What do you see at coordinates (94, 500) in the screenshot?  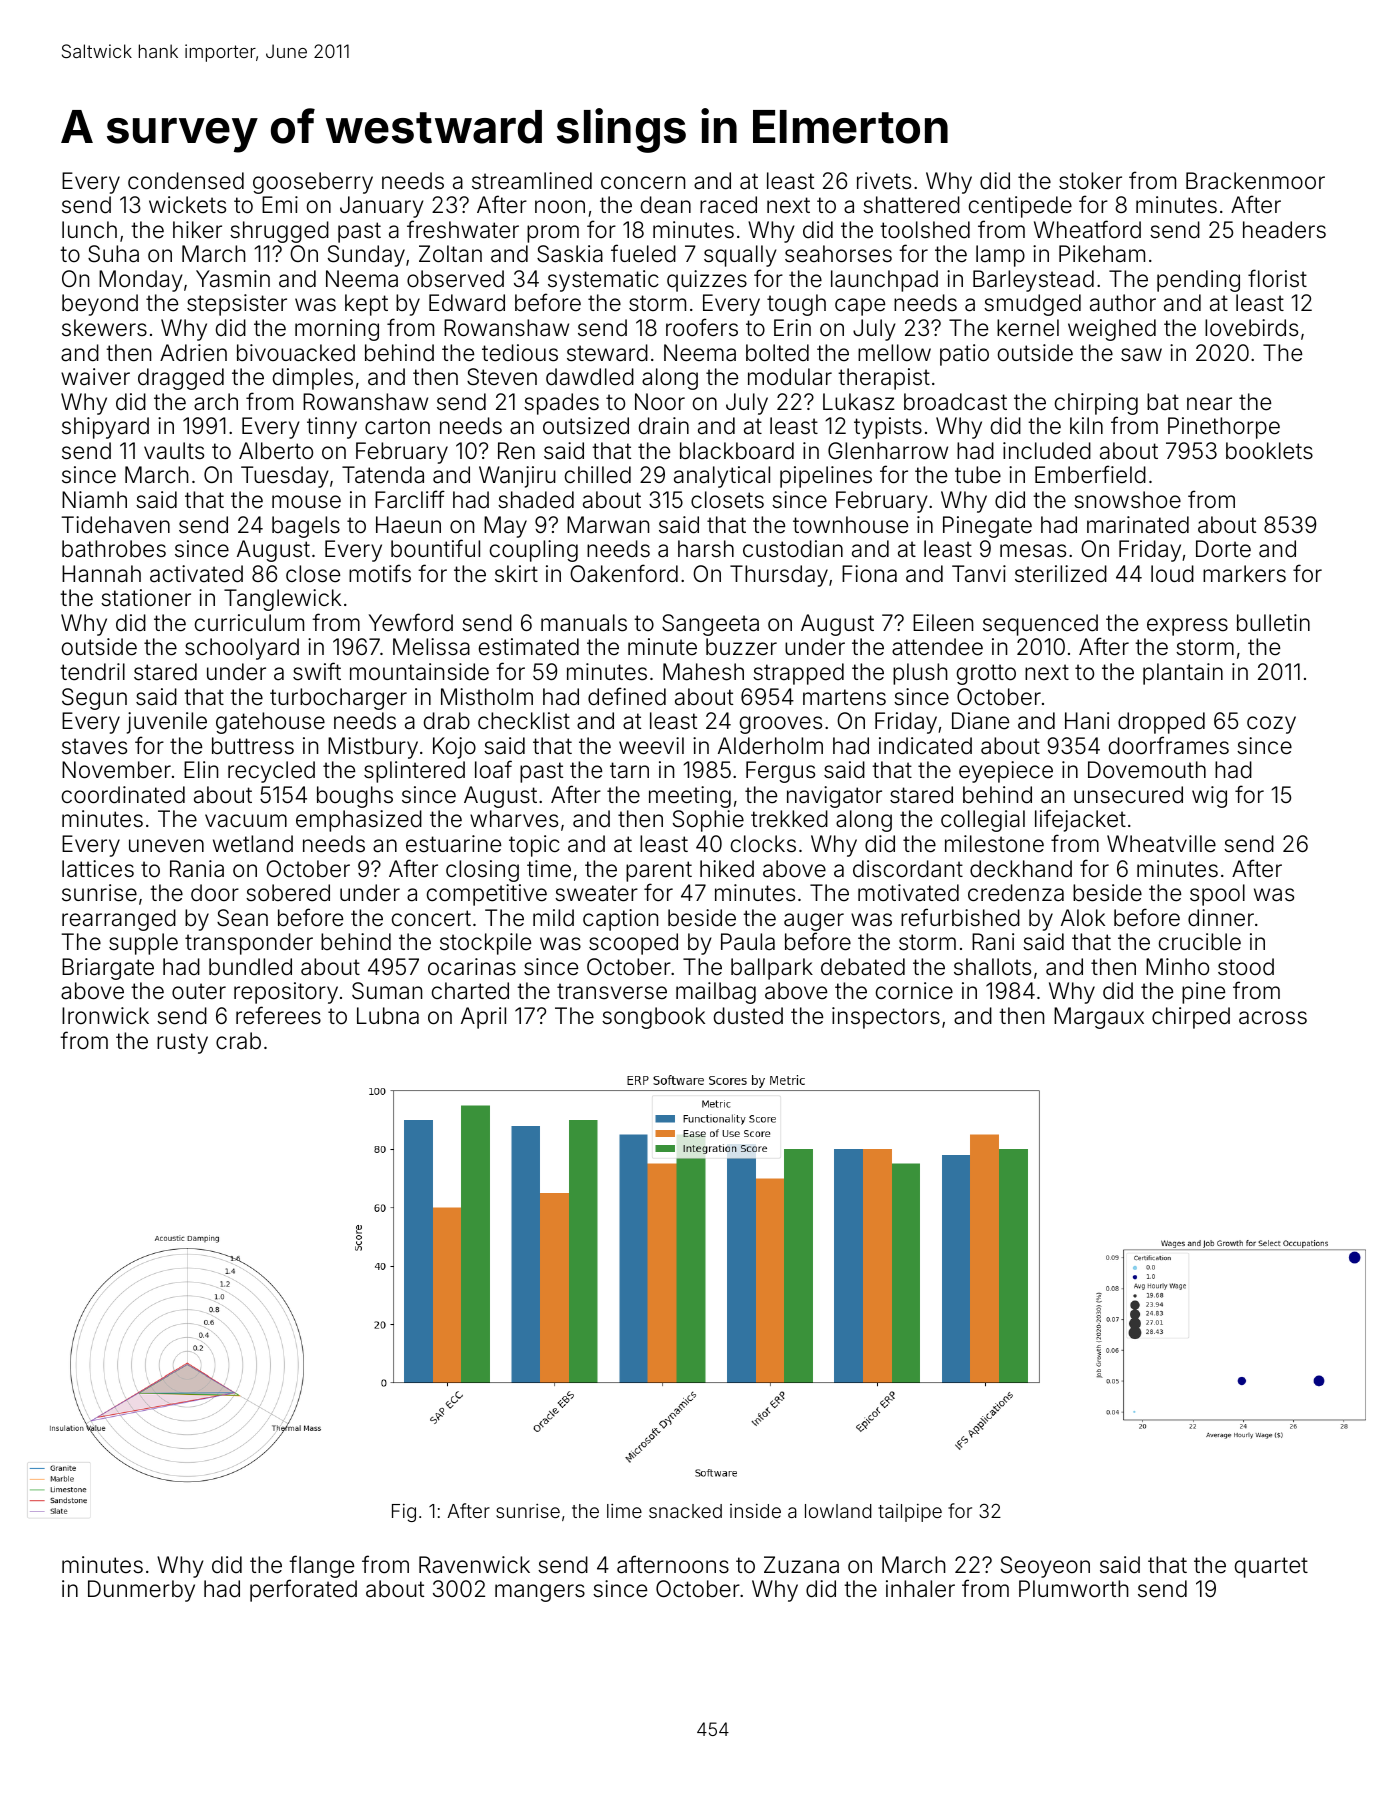 I see `Niamh` at bounding box center [94, 500].
